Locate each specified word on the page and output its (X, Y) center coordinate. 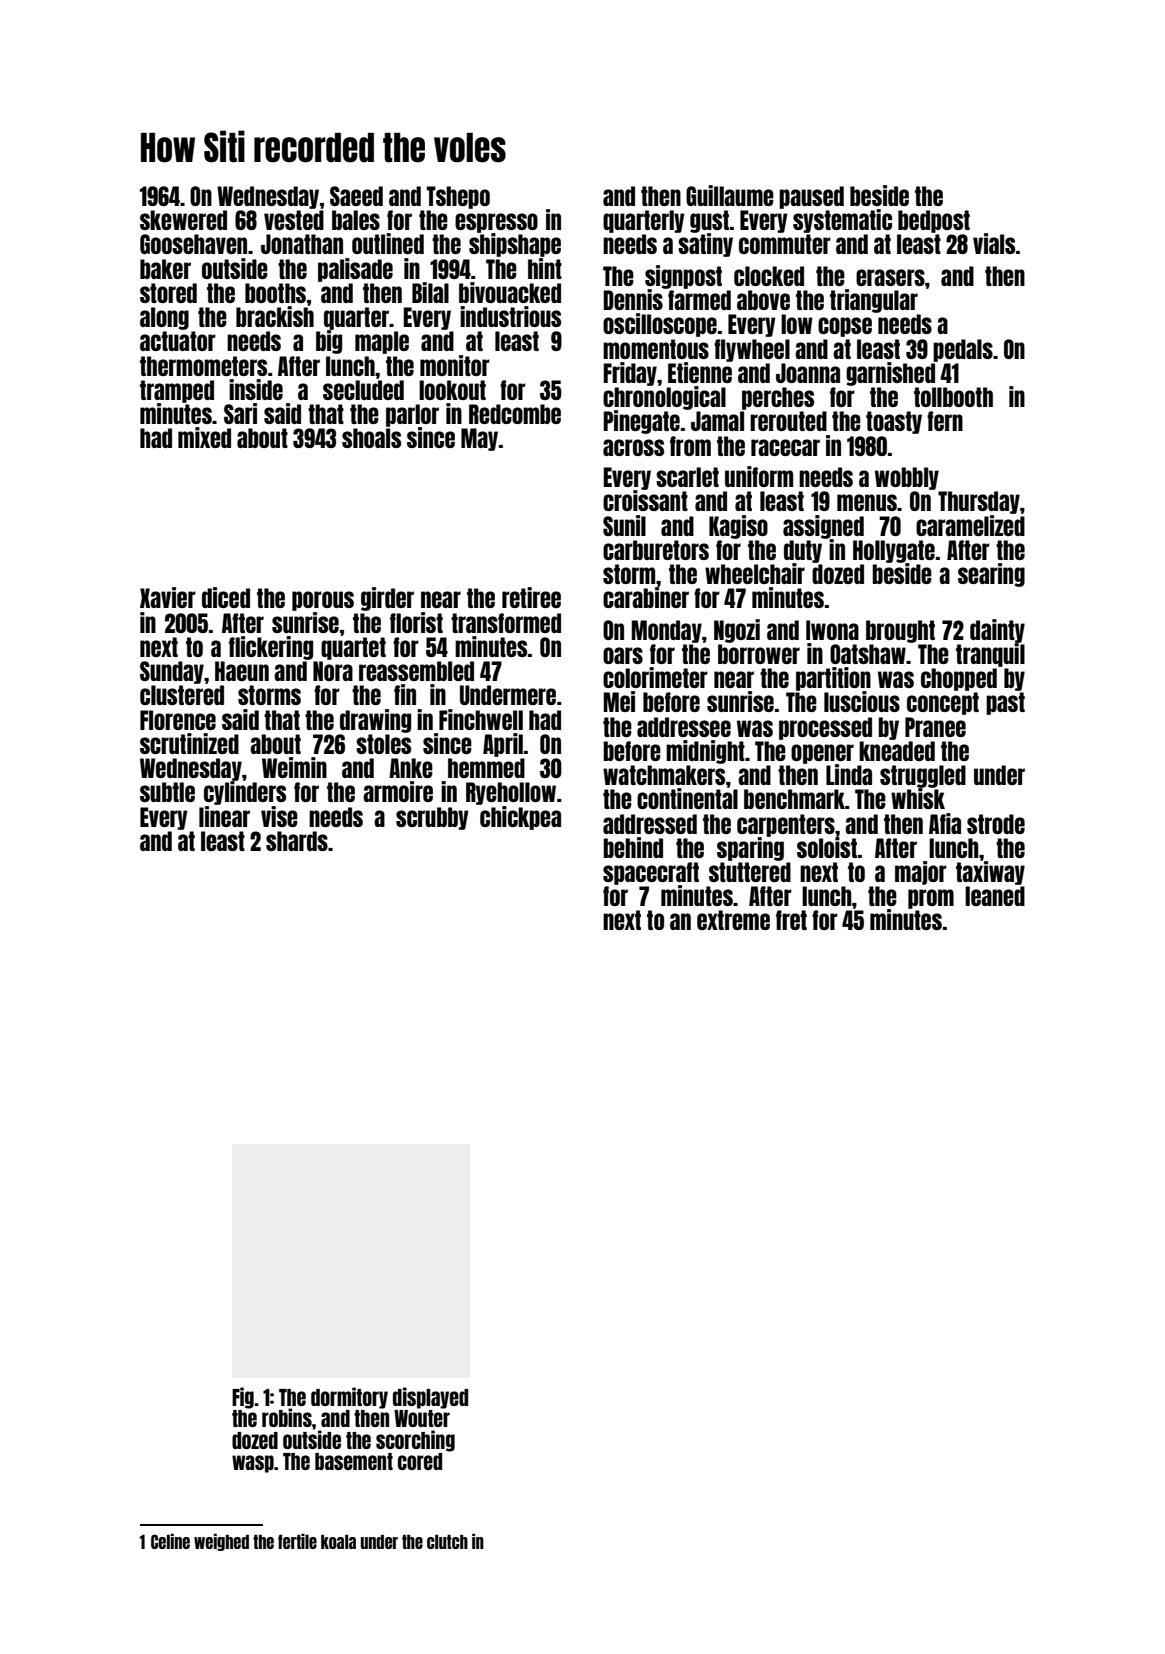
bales (356, 220)
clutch (447, 1542)
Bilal (430, 292)
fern (945, 421)
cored (420, 1461)
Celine (170, 1541)
